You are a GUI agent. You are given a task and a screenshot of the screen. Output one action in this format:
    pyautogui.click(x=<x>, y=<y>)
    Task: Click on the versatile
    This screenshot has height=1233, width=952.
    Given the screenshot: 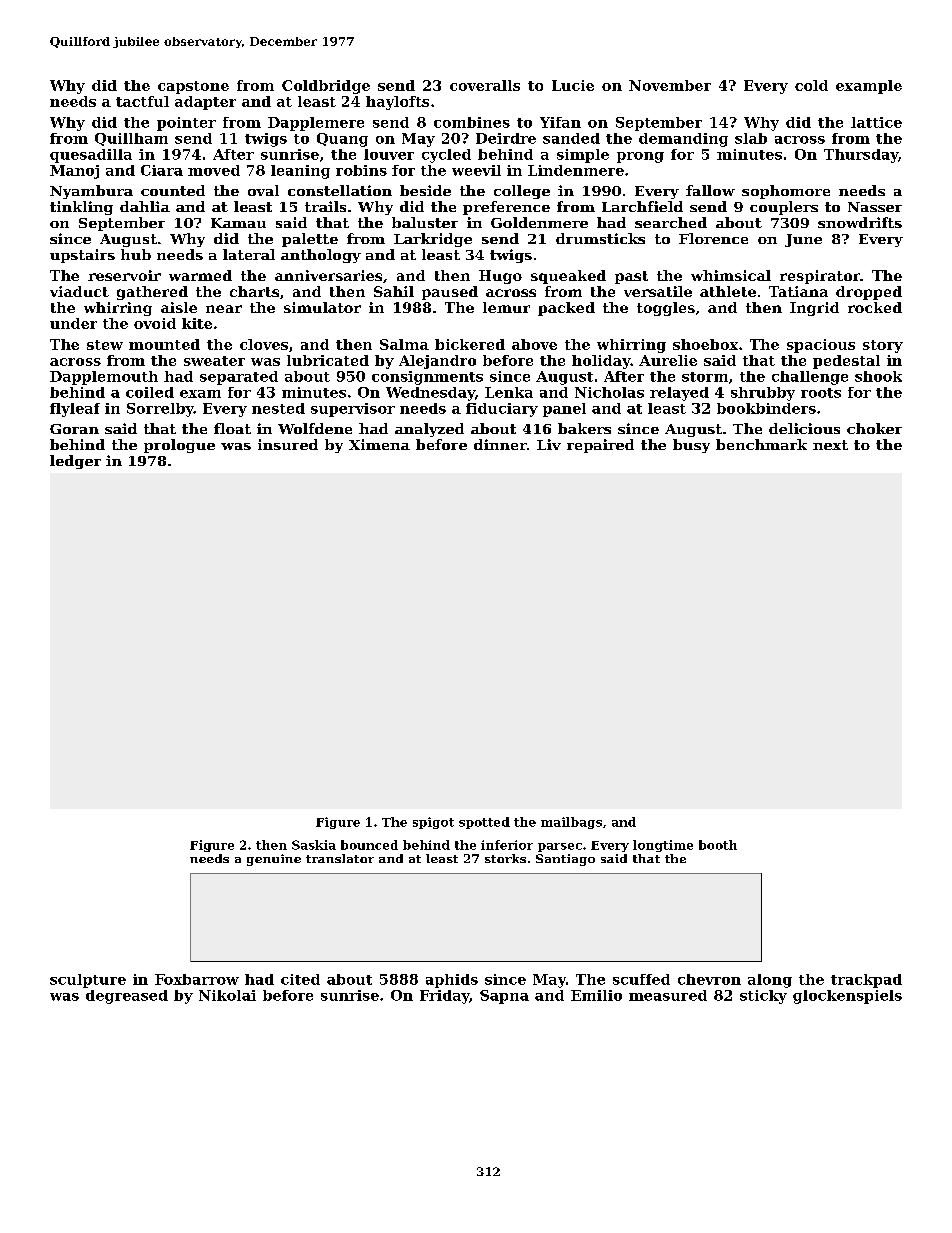 What is the action you would take?
    pyautogui.click(x=658, y=291)
